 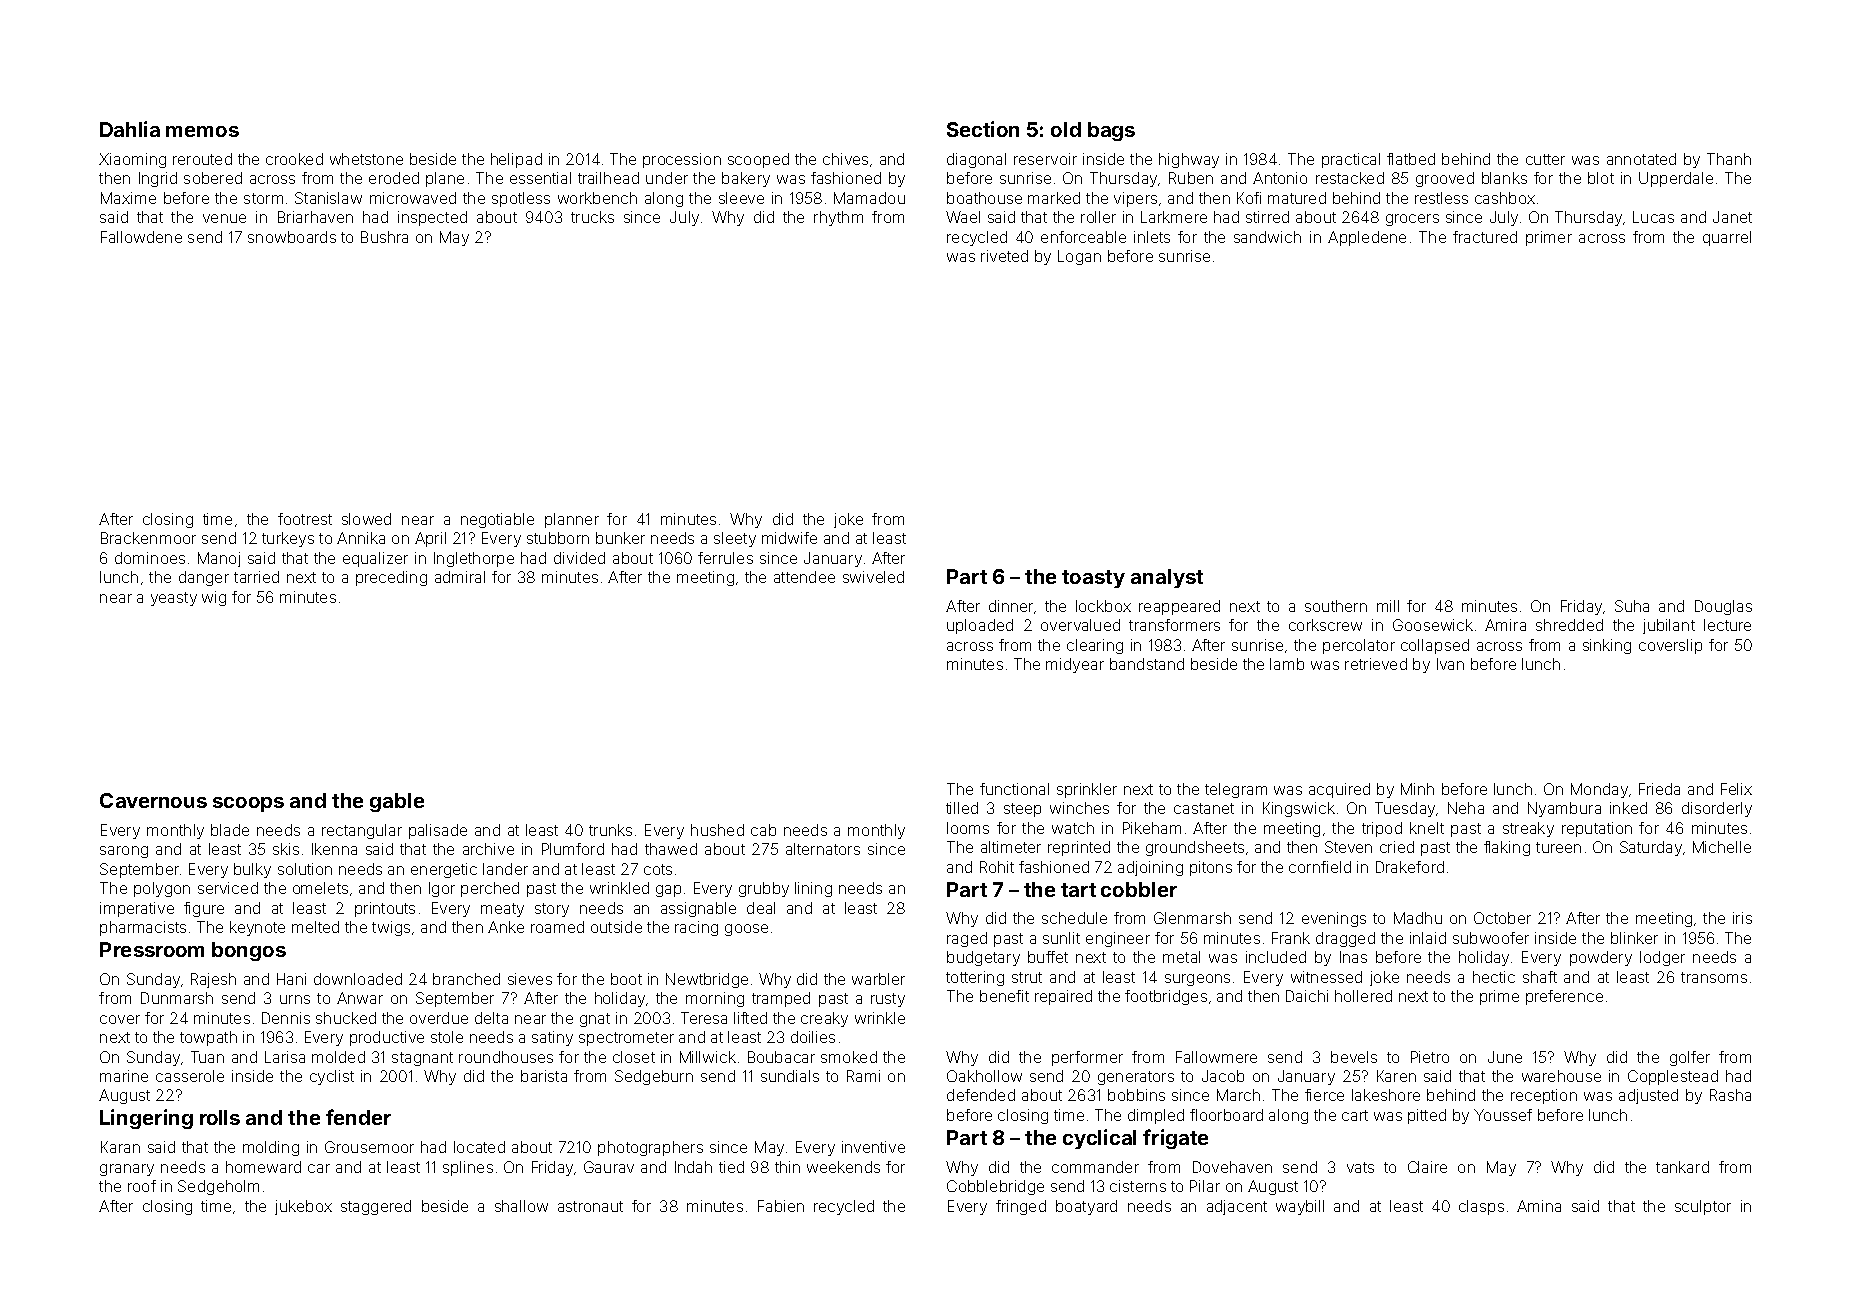 I want to click on memos, so click(x=202, y=131).
